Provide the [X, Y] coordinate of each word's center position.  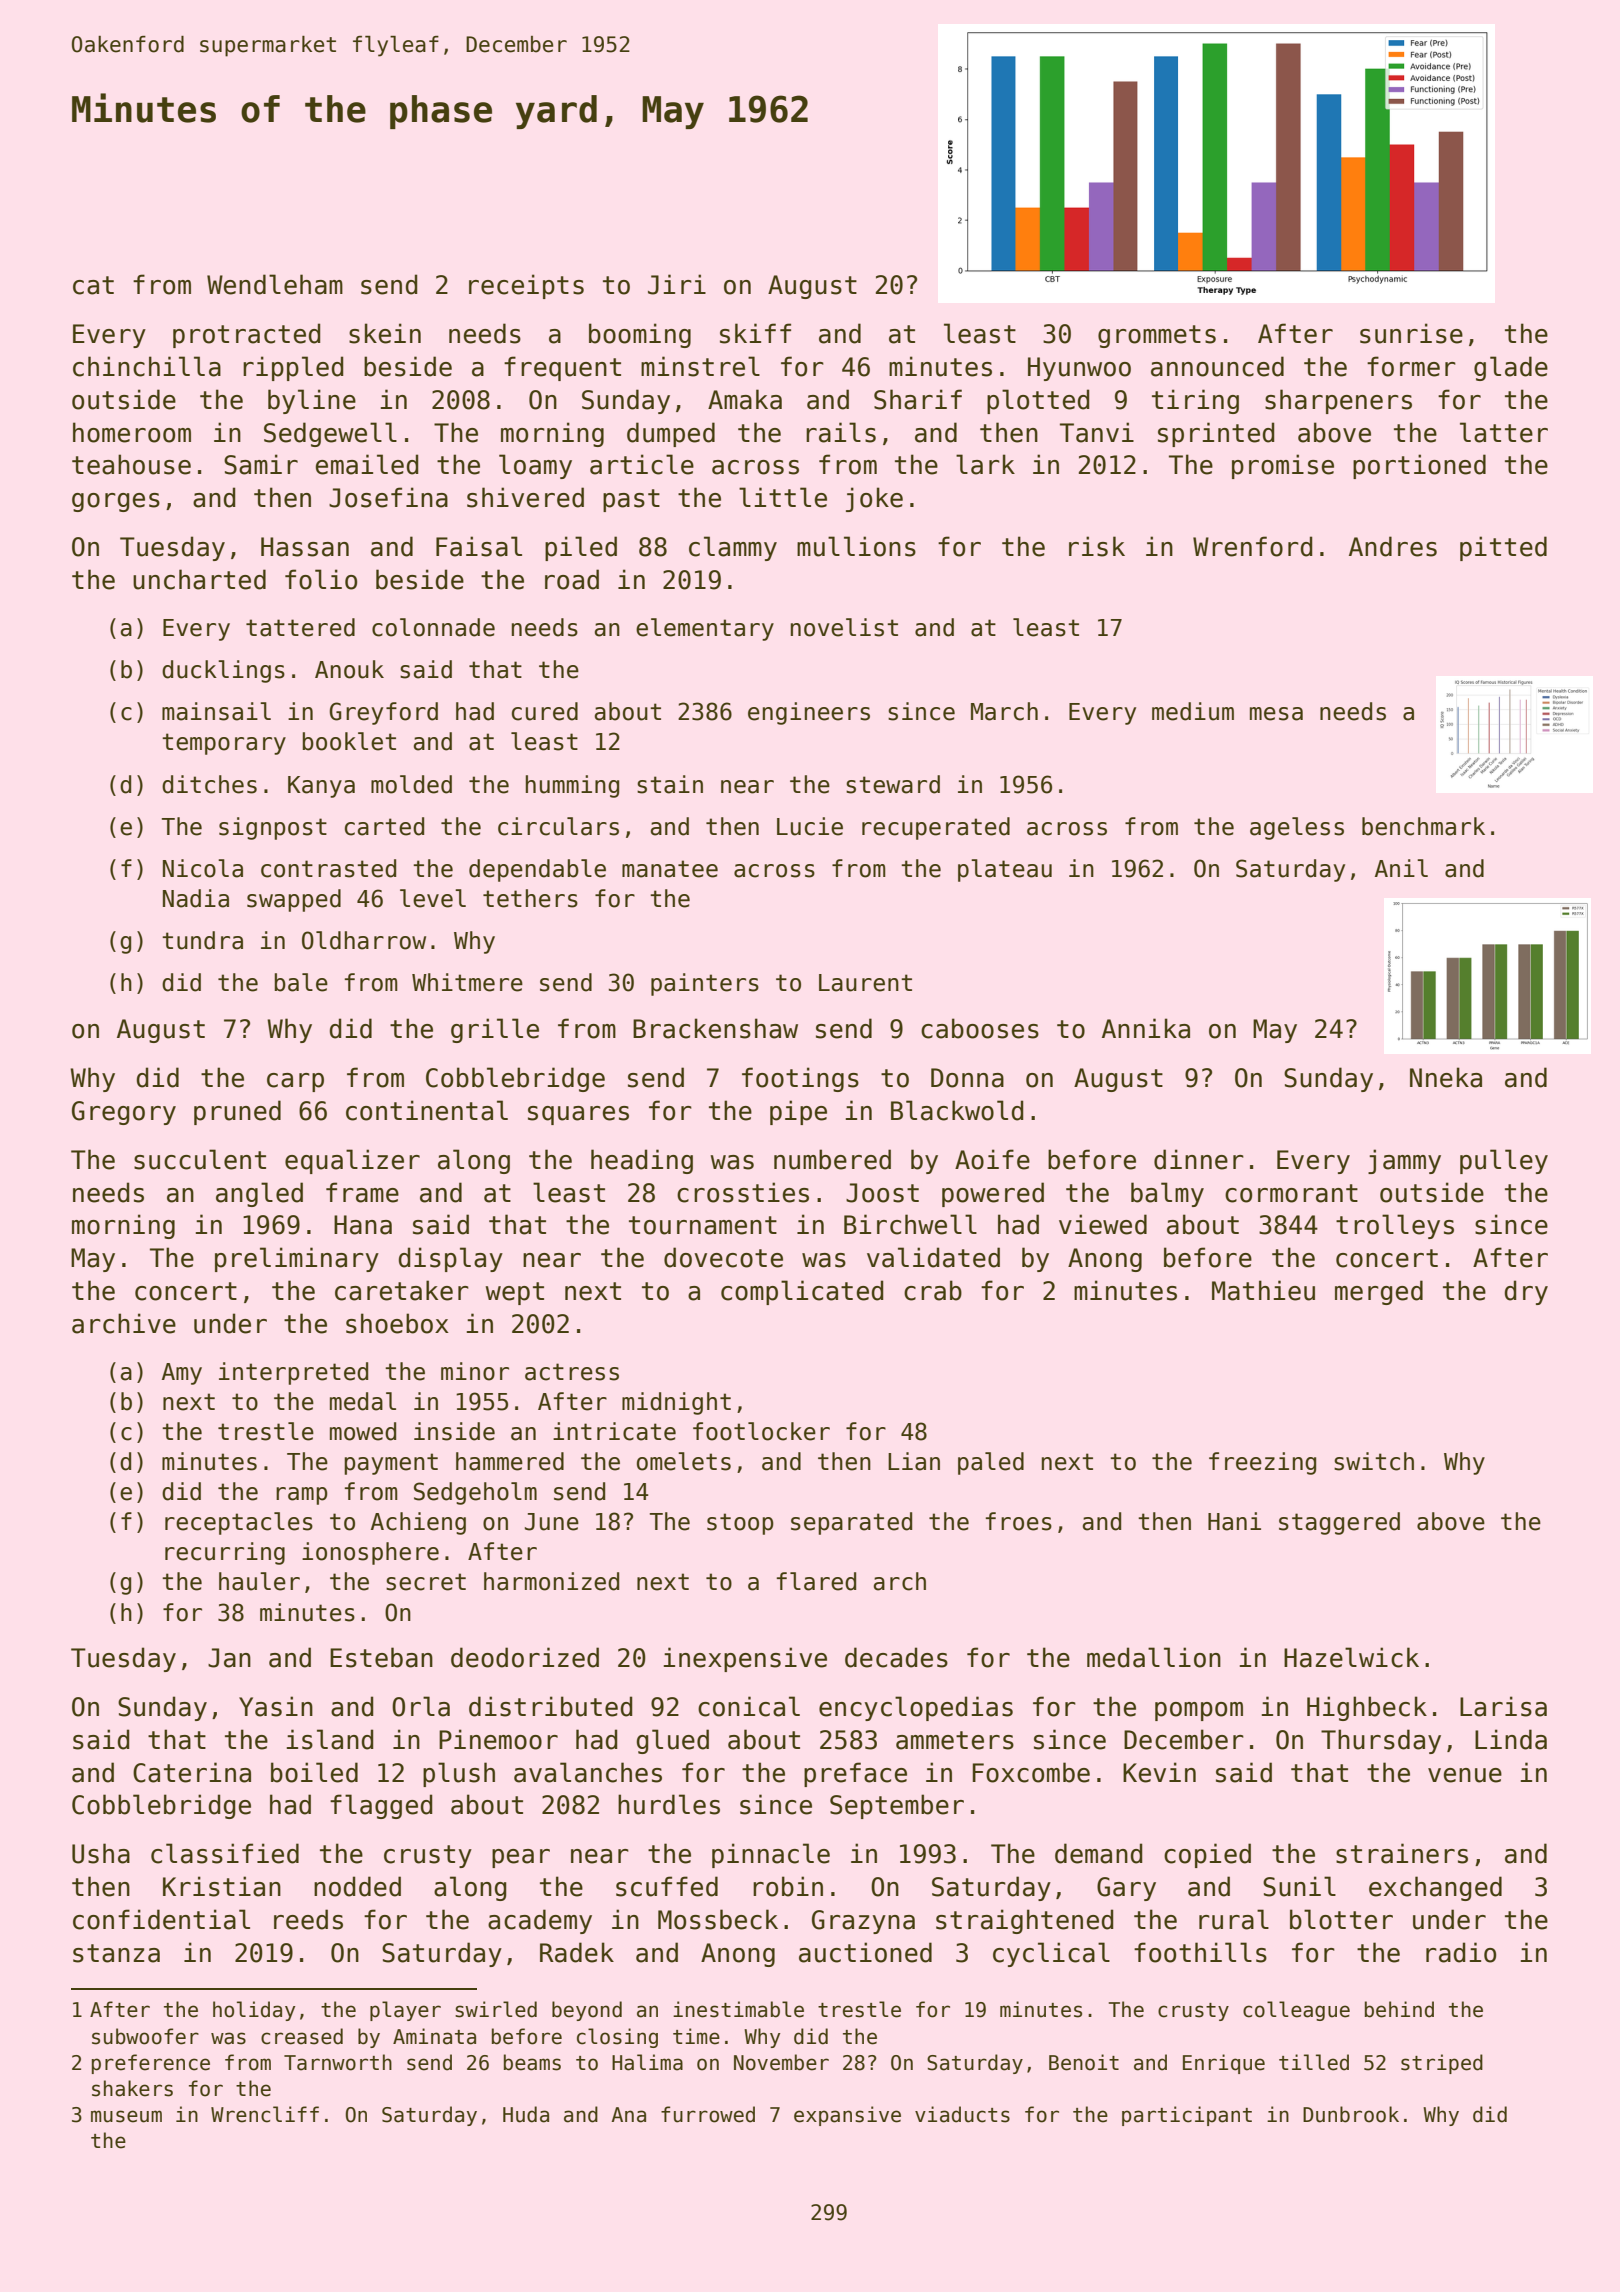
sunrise [1411, 333]
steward [893, 784]
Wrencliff [265, 2114]
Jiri [677, 284]
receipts [526, 286]
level [433, 898]
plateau [1005, 870]
